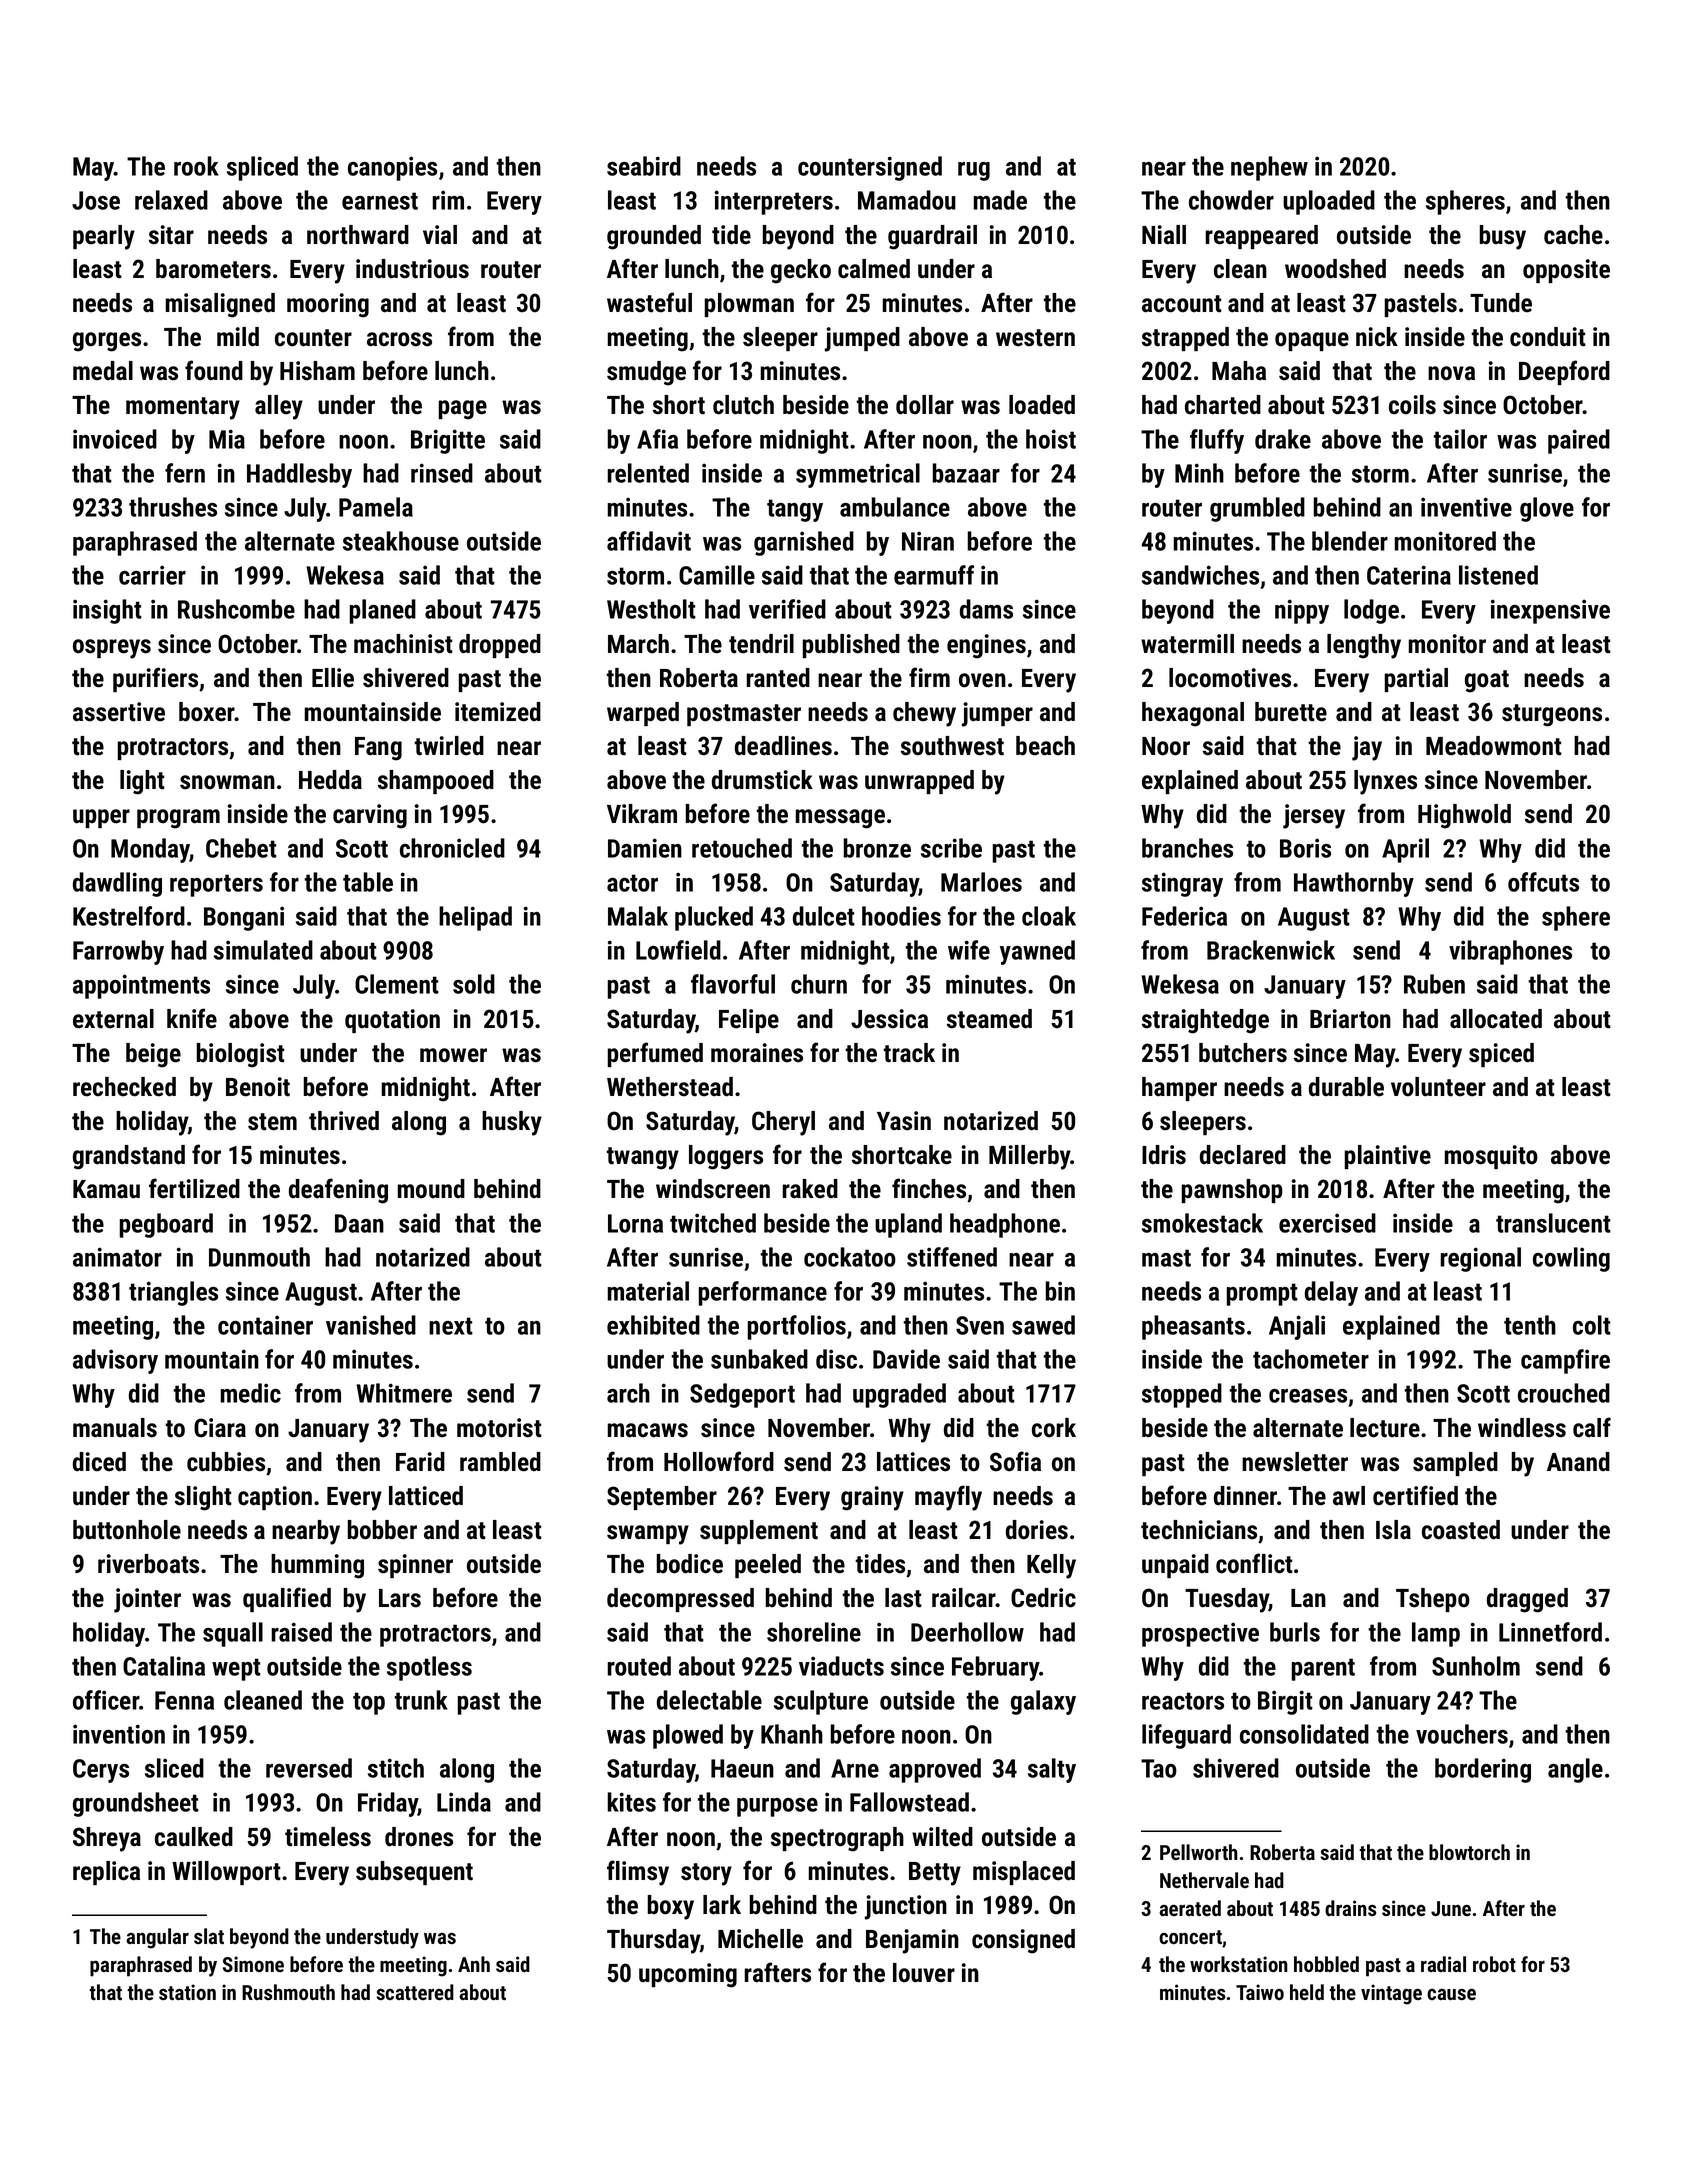 Image resolution: width=1683 pixels, height=2178 pixels. Describe the element at coordinates (1285, 1702) in the screenshot. I see `Birgit` at that location.
